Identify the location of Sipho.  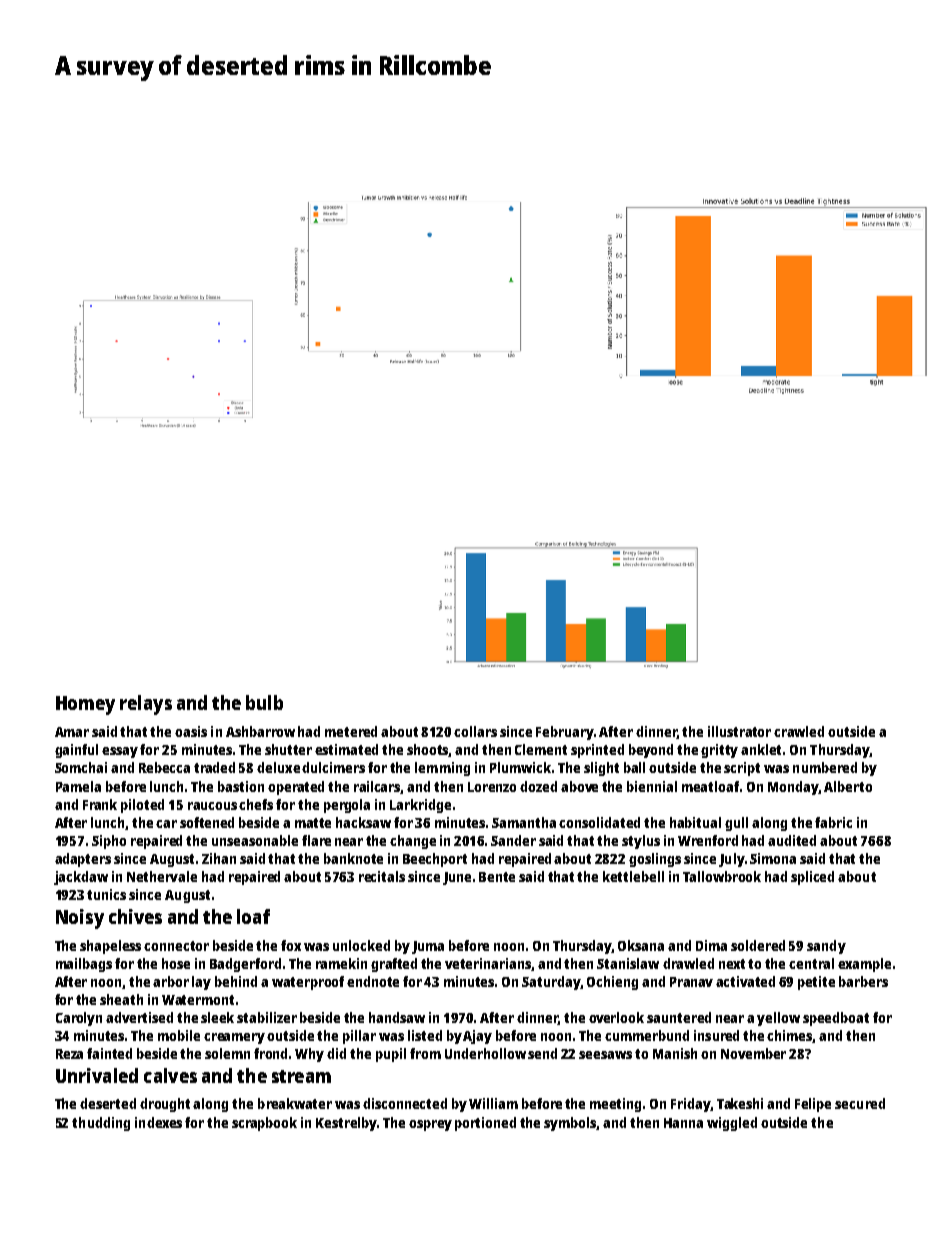
(109, 842).
